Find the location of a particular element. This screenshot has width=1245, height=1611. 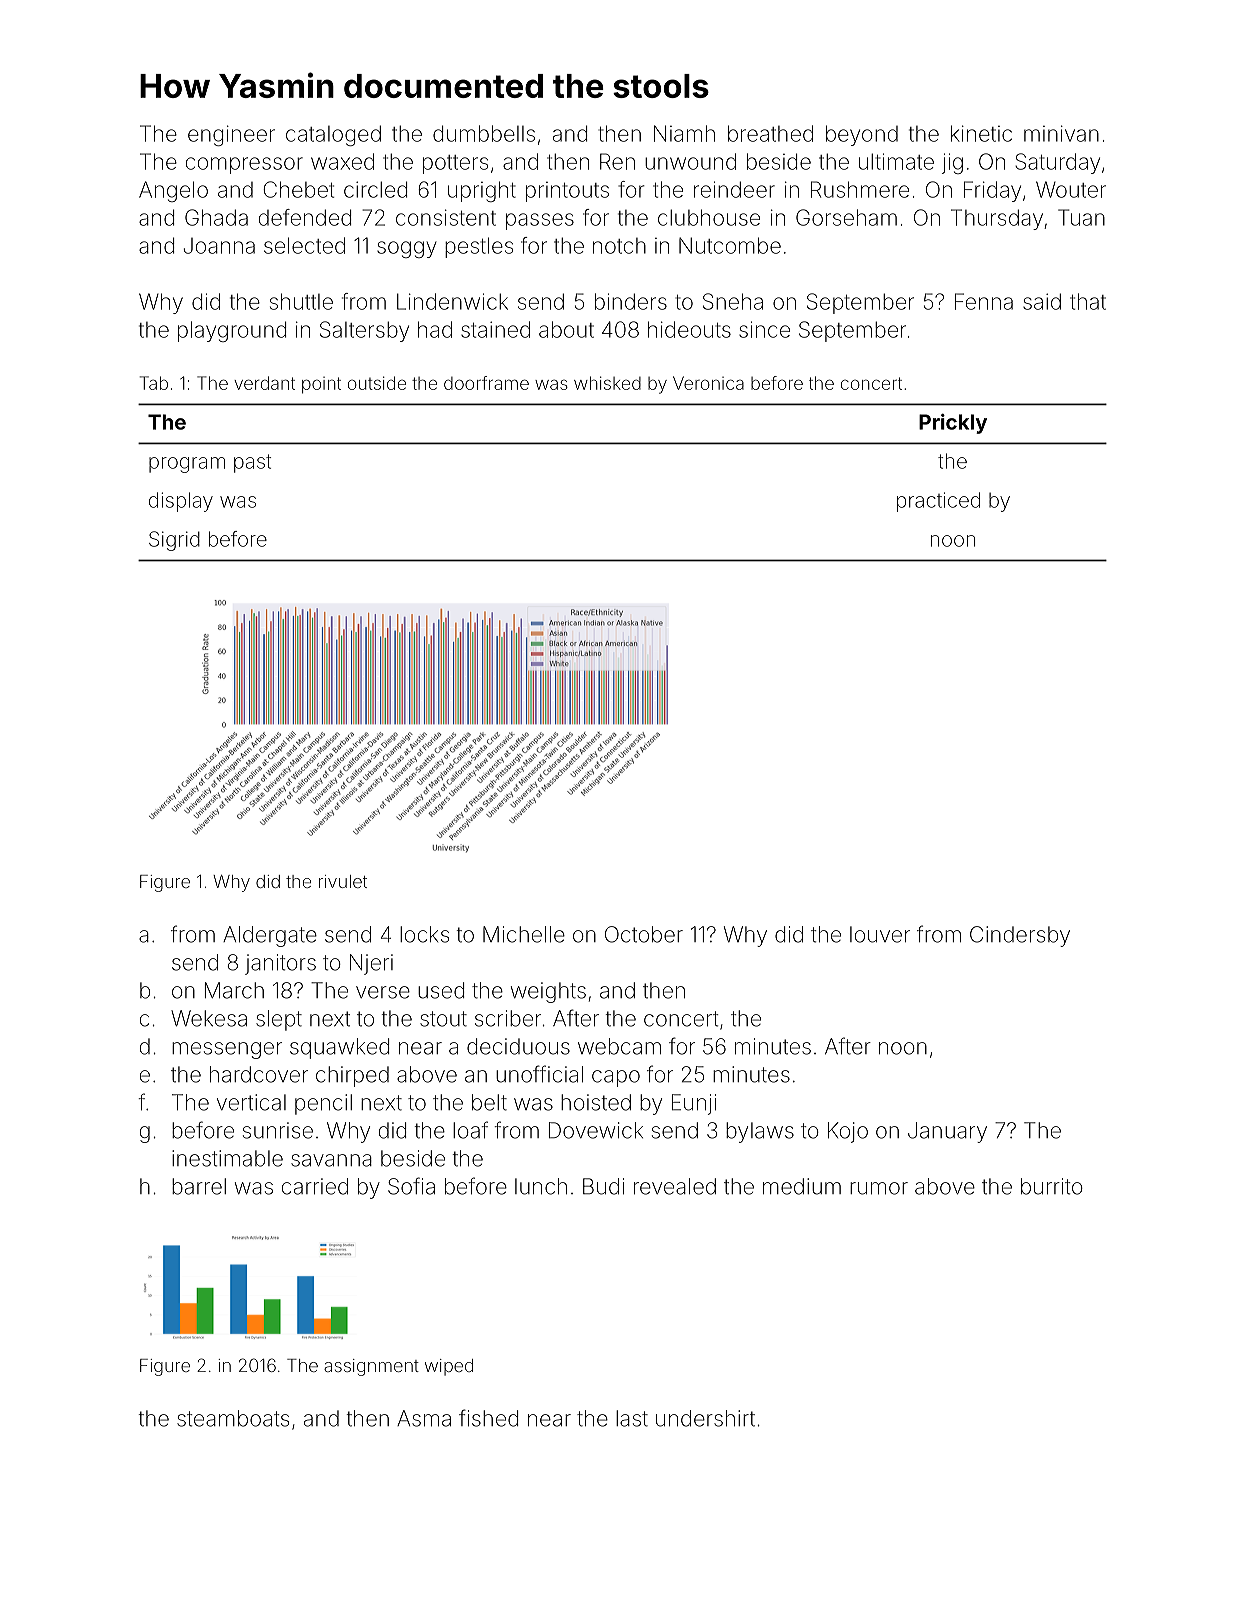

Michelle is located at coordinates (524, 934).
